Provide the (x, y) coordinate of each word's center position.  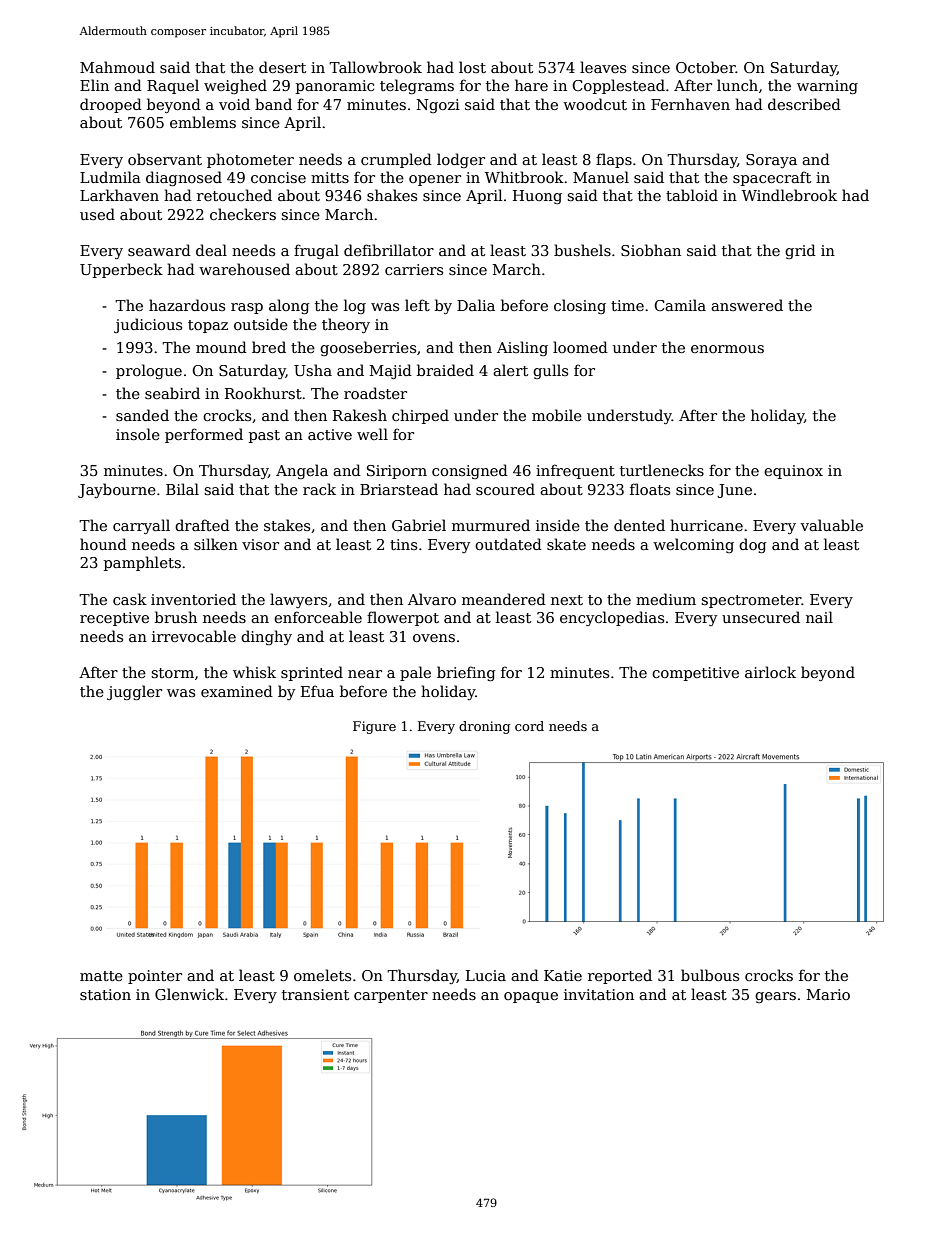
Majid (391, 371)
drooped (111, 105)
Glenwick (189, 994)
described (804, 104)
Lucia (486, 975)
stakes (287, 525)
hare (531, 85)
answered (747, 305)
